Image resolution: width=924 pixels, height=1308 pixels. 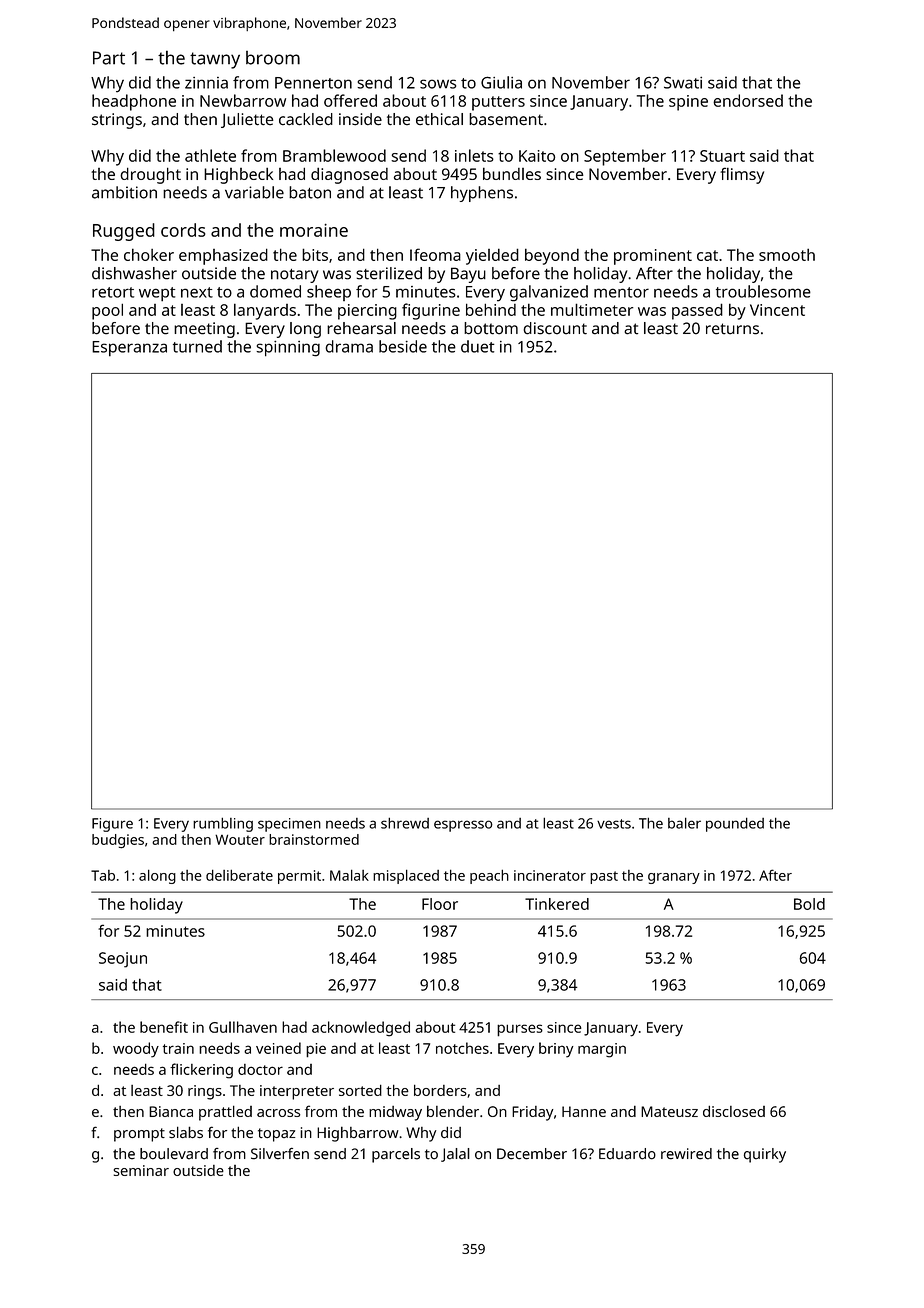 What do you see at coordinates (349, 875) in the screenshot?
I see `Malak` at bounding box center [349, 875].
